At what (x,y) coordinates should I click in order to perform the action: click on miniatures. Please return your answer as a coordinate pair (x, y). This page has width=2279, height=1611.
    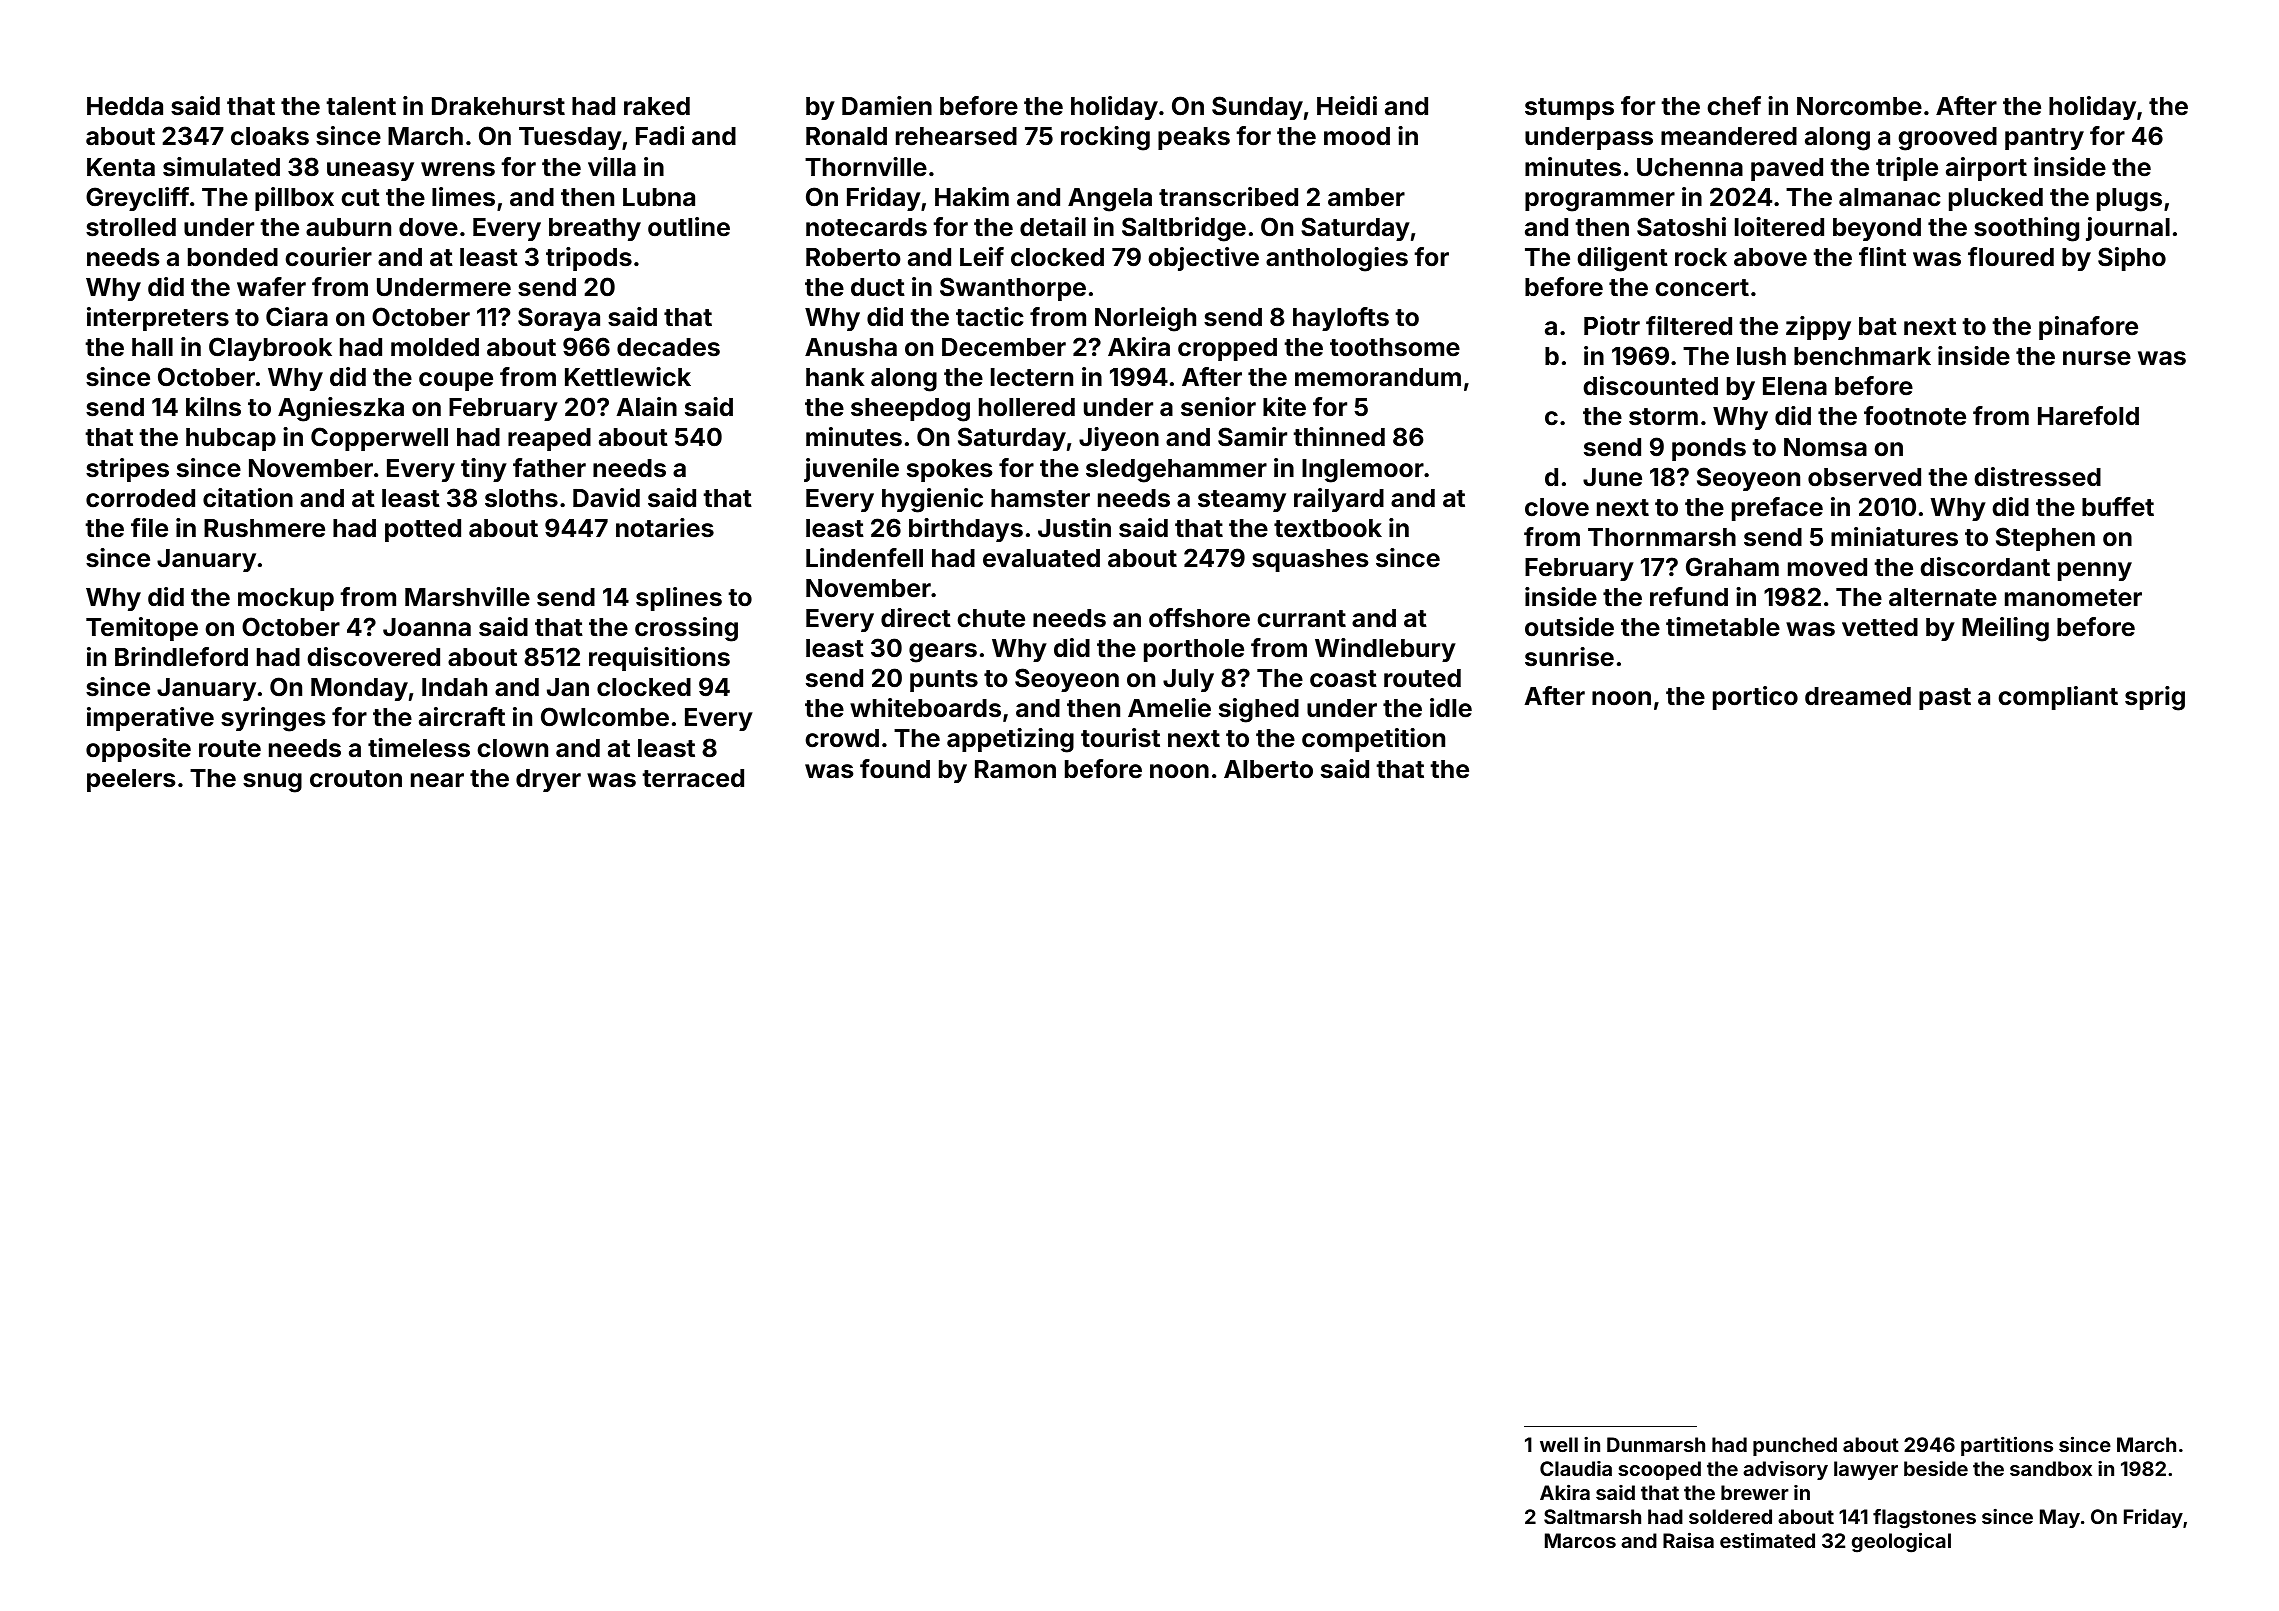
    Looking at the image, I should click on (1894, 537).
